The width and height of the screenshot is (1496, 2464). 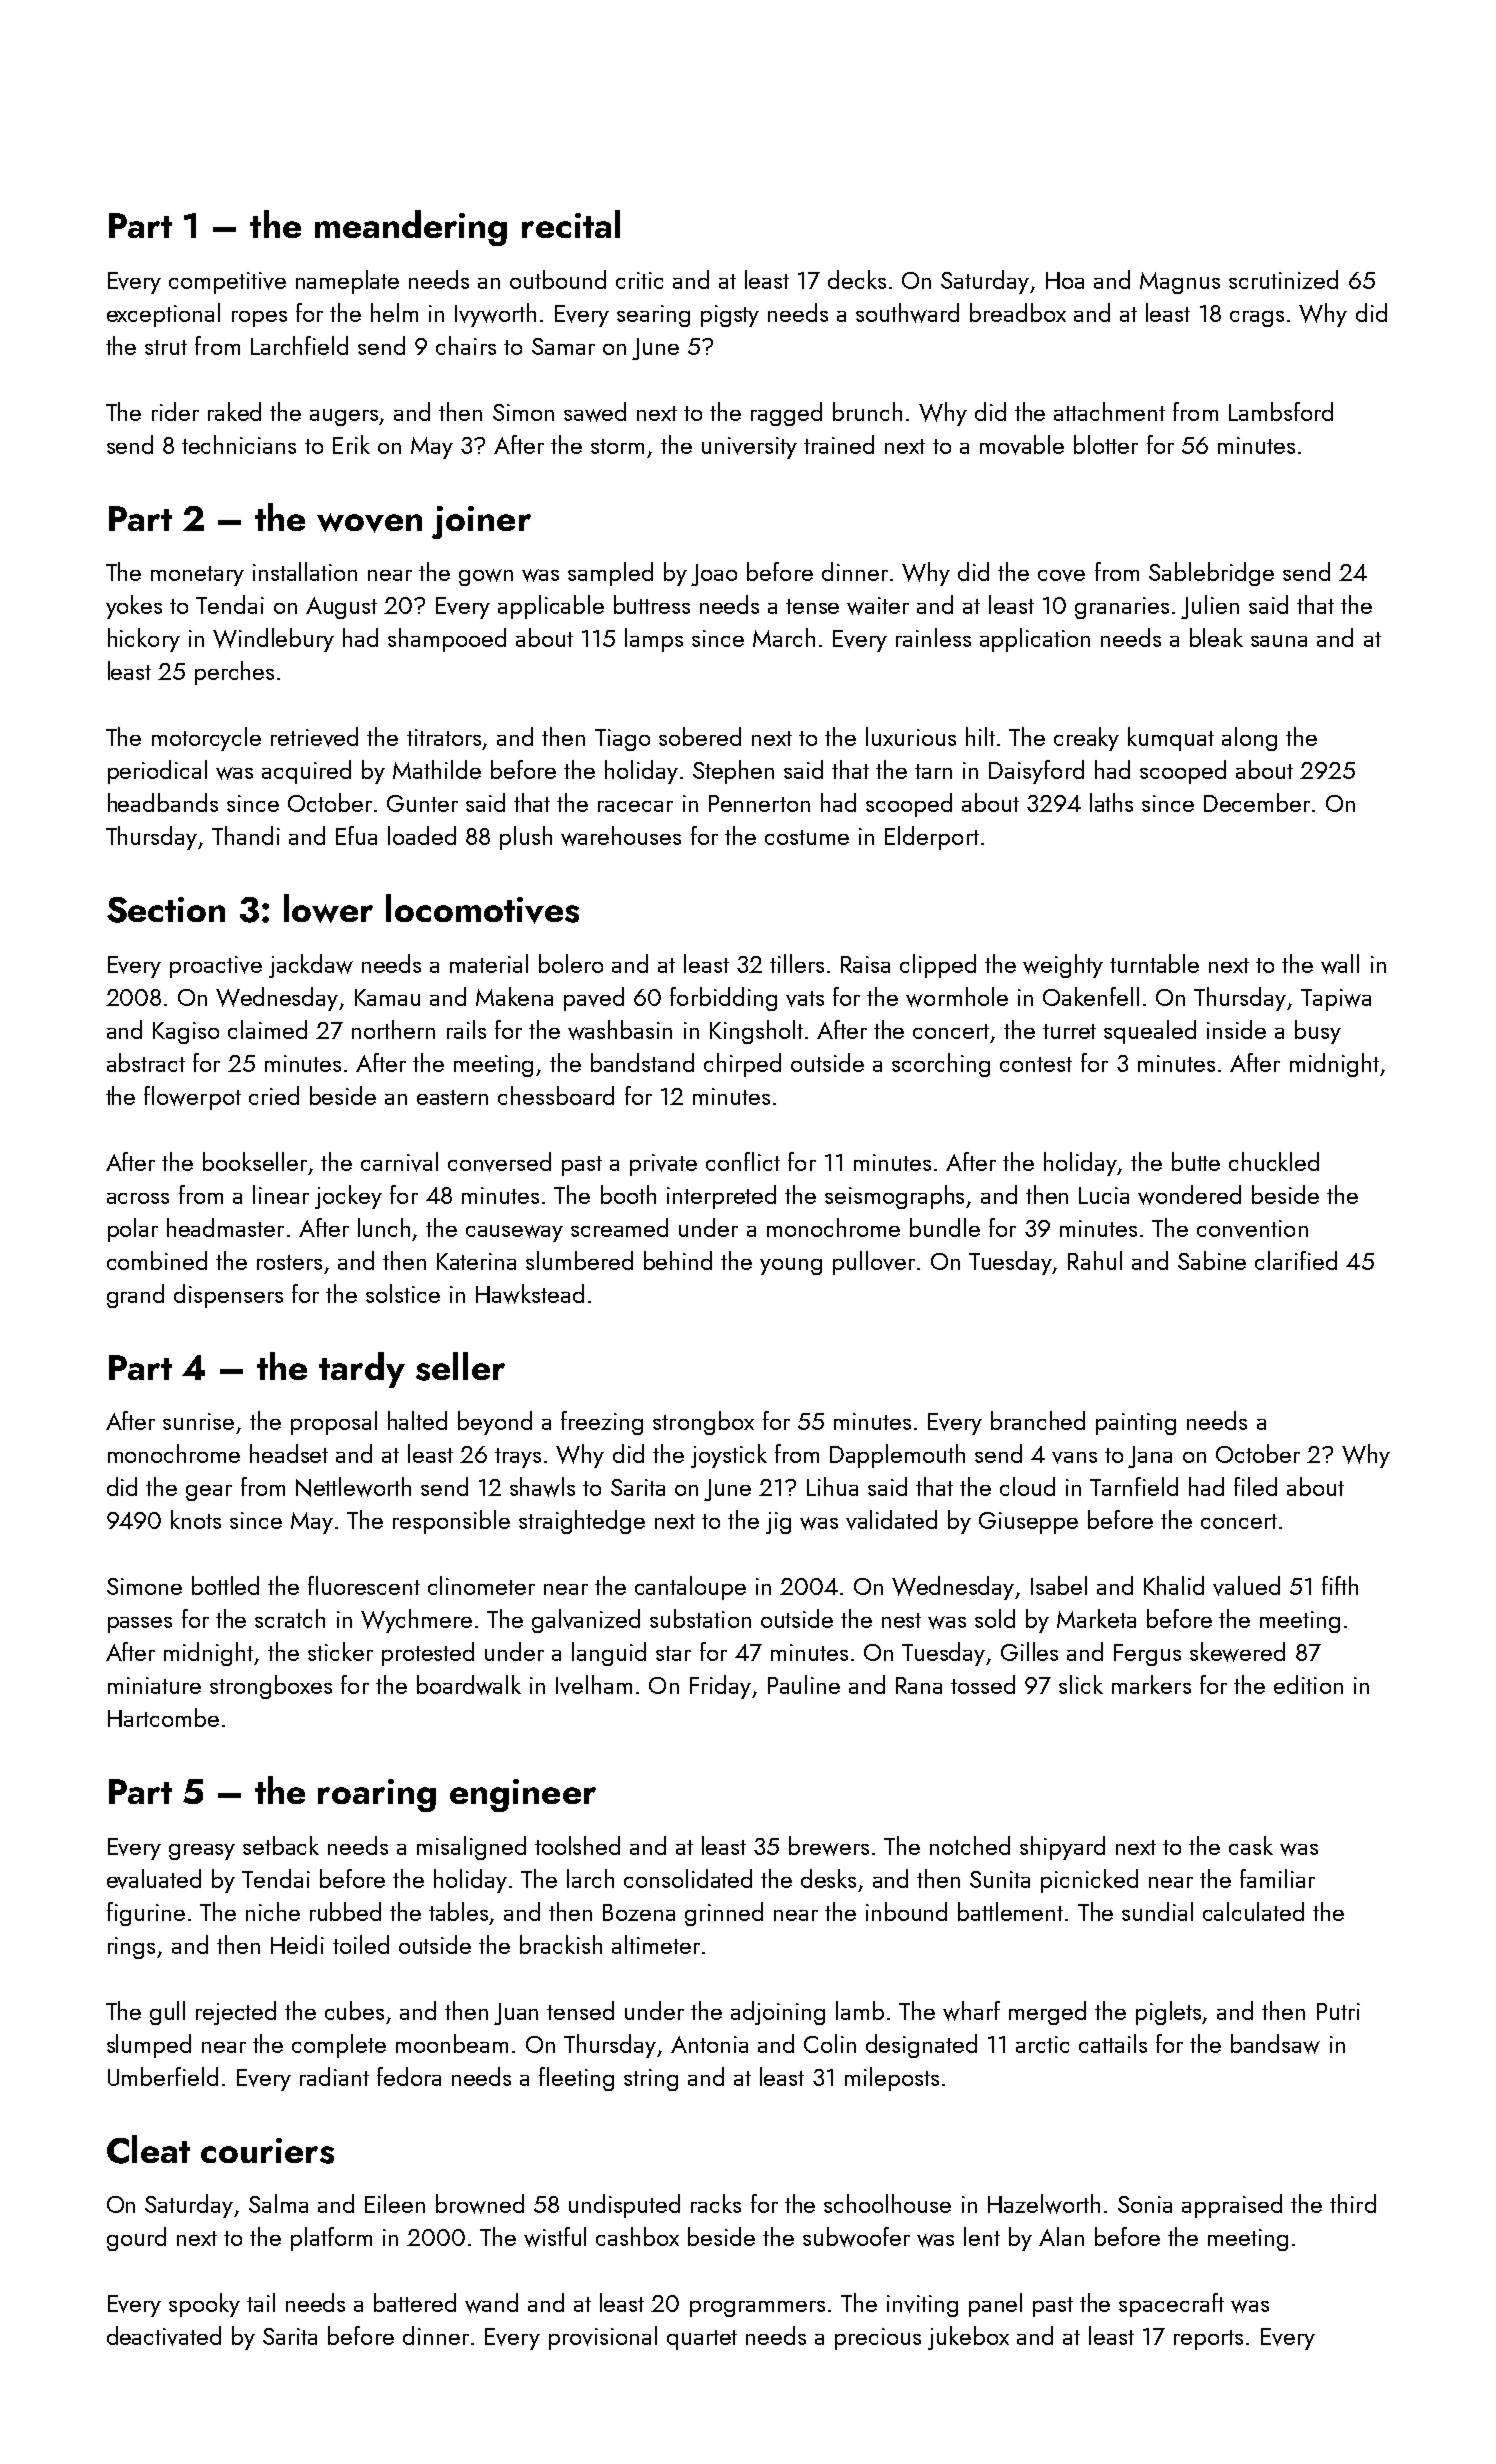 What do you see at coordinates (411, 228) in the screenshot?
I see `meandering` at bounding box center [411, 228].
